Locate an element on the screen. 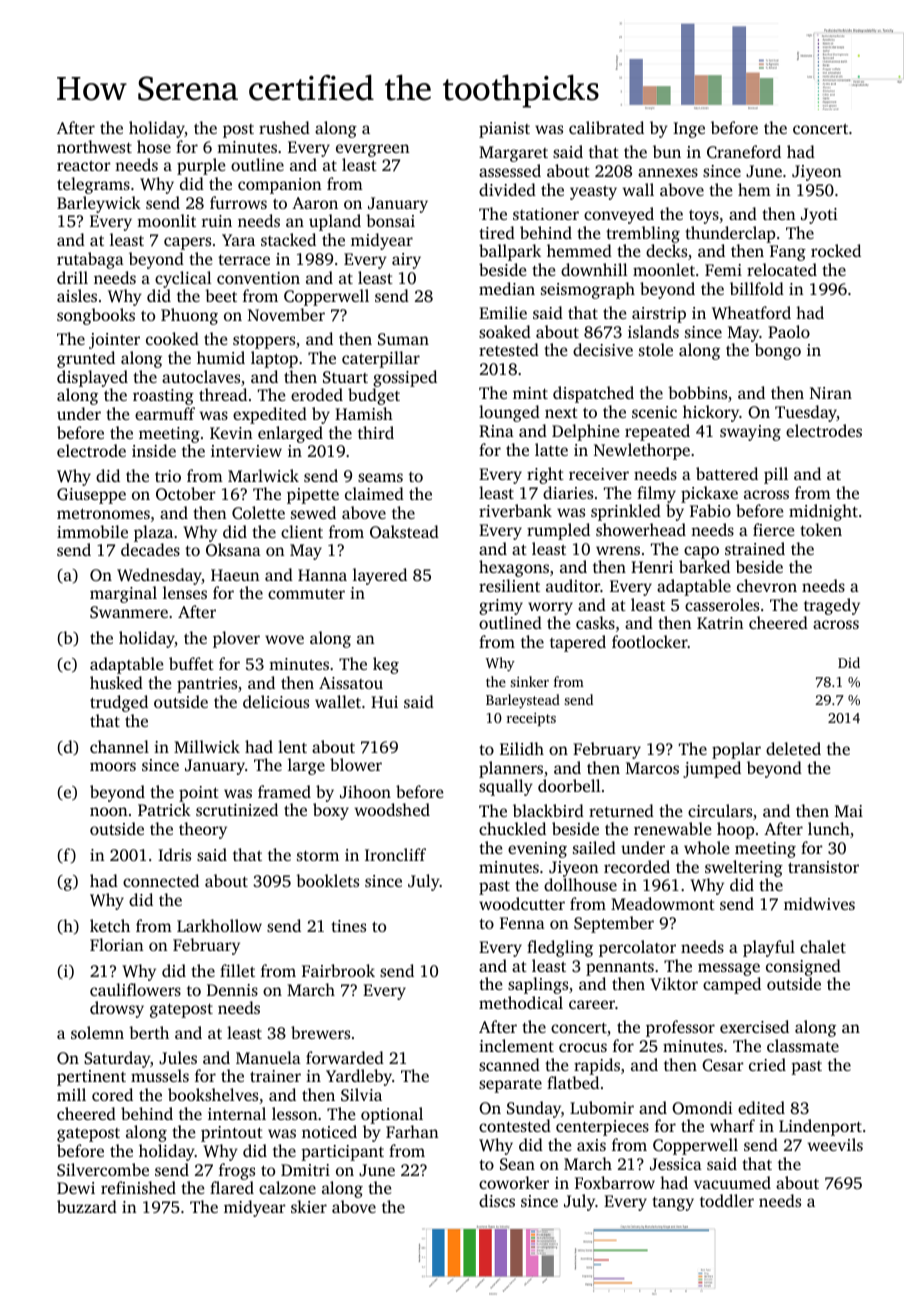 Image resolution: width=924 pixels, height=1314 pixels. deleted is located at coordinates (793, 748).
